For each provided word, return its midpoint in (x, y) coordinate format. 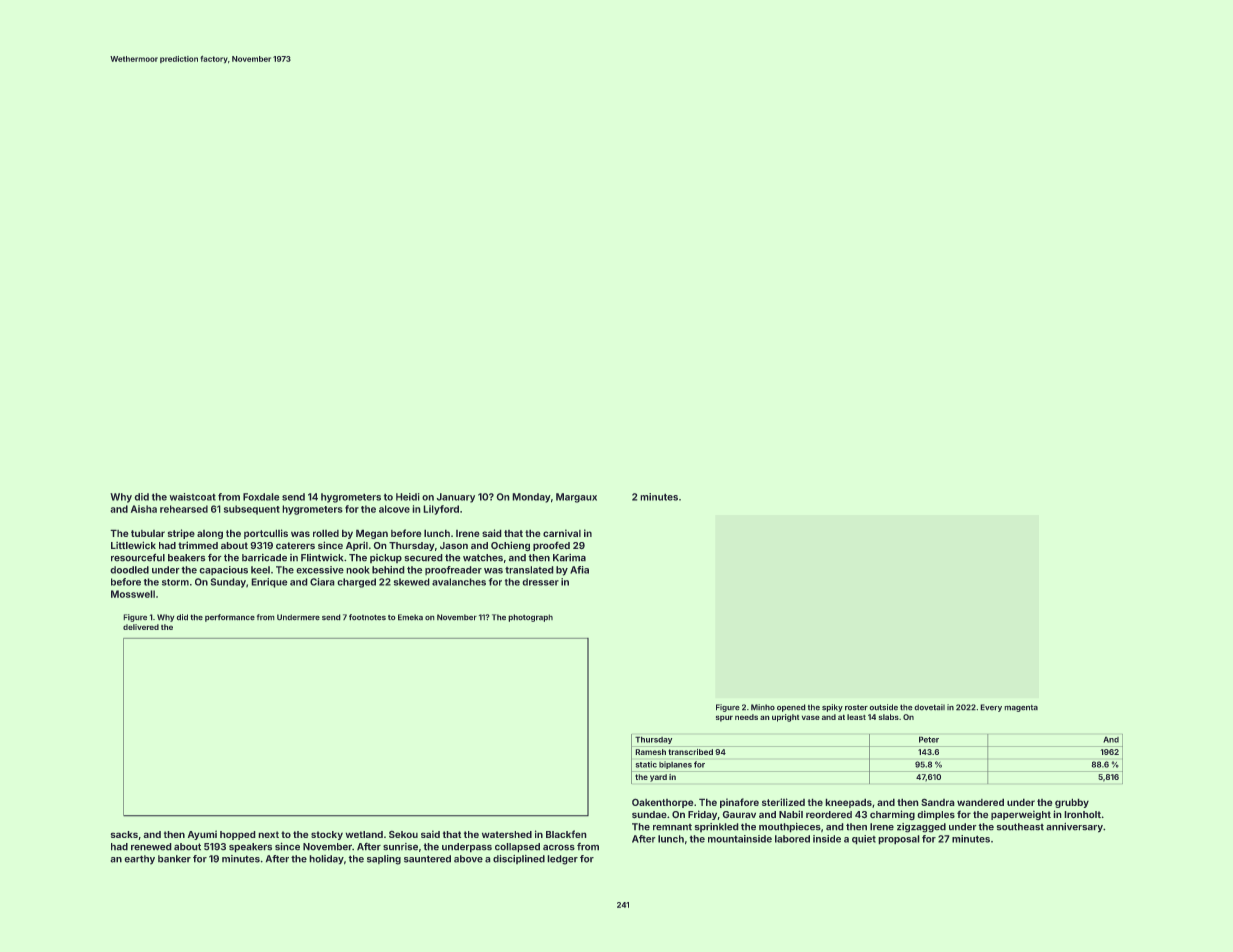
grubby (1072, 803)
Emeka (410, 617)
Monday (531, 498)
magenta (1021, 708)
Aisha (144, 509)
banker (174, 859)
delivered (141, 627)
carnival (562, 533)
